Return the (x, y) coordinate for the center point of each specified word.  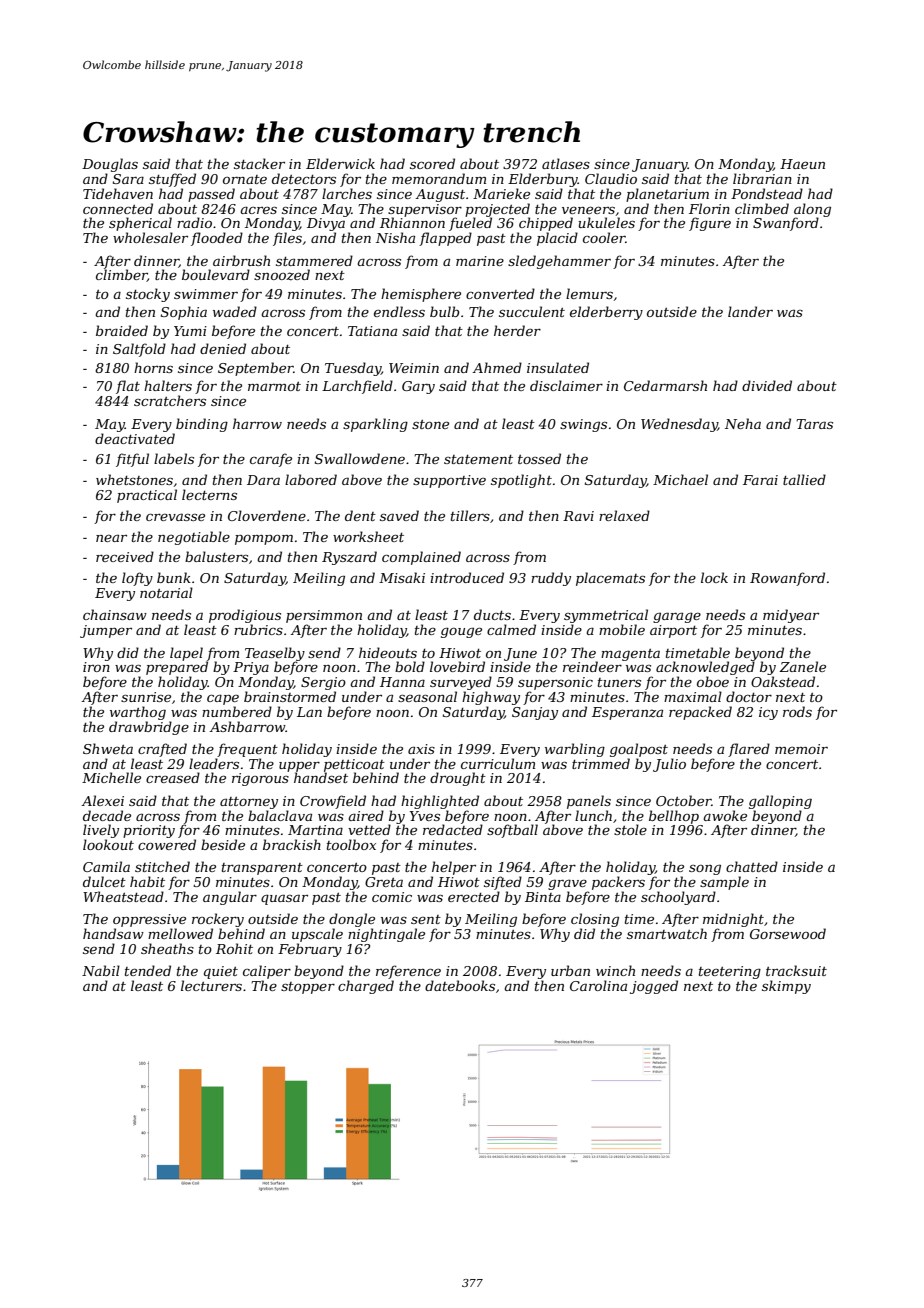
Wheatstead (123, 896)
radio (194, 222)
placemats (610, 579)
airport (673, 631)
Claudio (611, 178)
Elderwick (340, 163)
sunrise (146, 697)
